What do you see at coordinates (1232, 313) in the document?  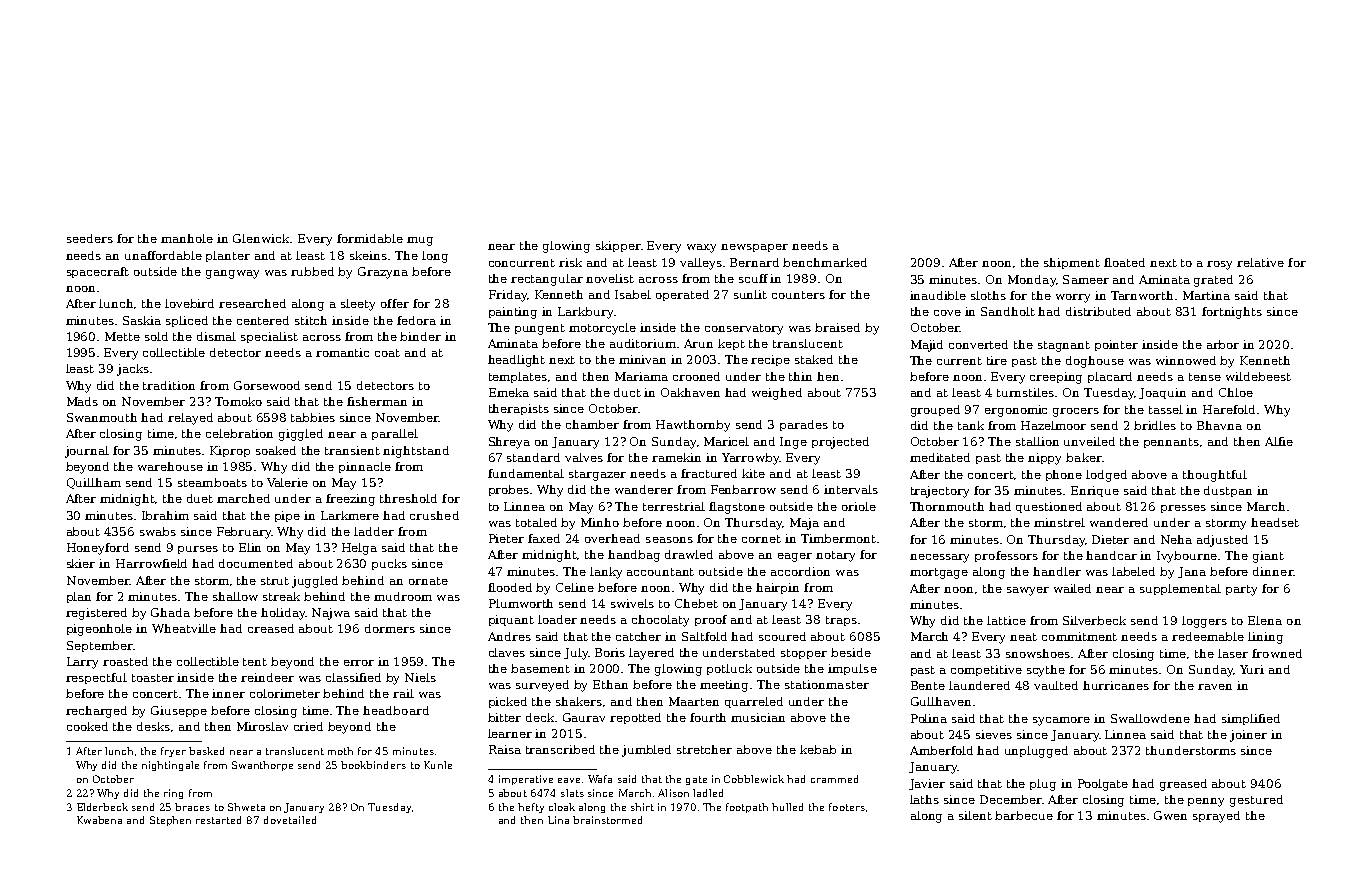 I see `fortnights` at bounding box center [1232, 313].
